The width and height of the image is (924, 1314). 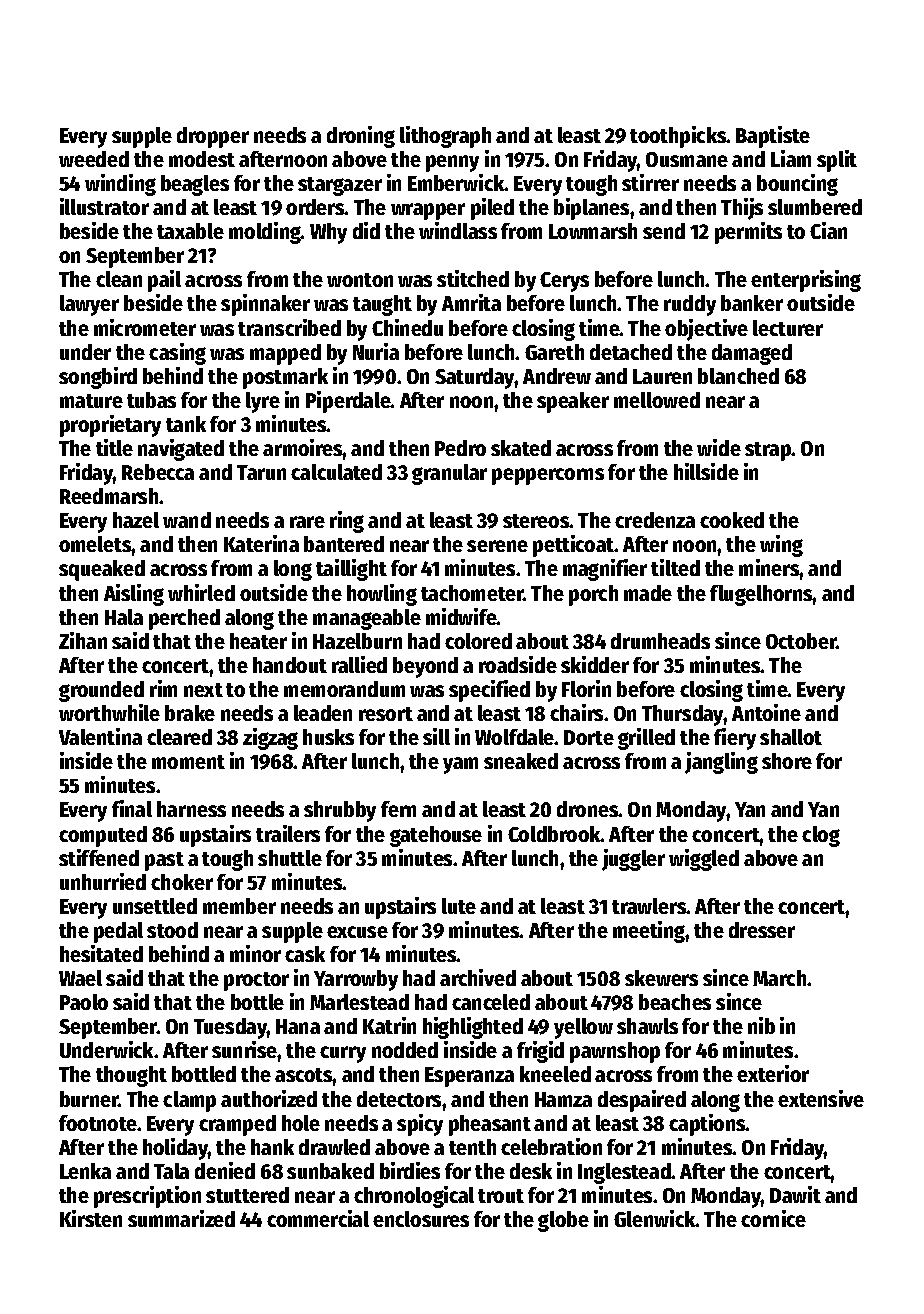 What do you see at coordinates (445, 137) in the image?
I see `lithograph` at bounding box center [445, 137].
